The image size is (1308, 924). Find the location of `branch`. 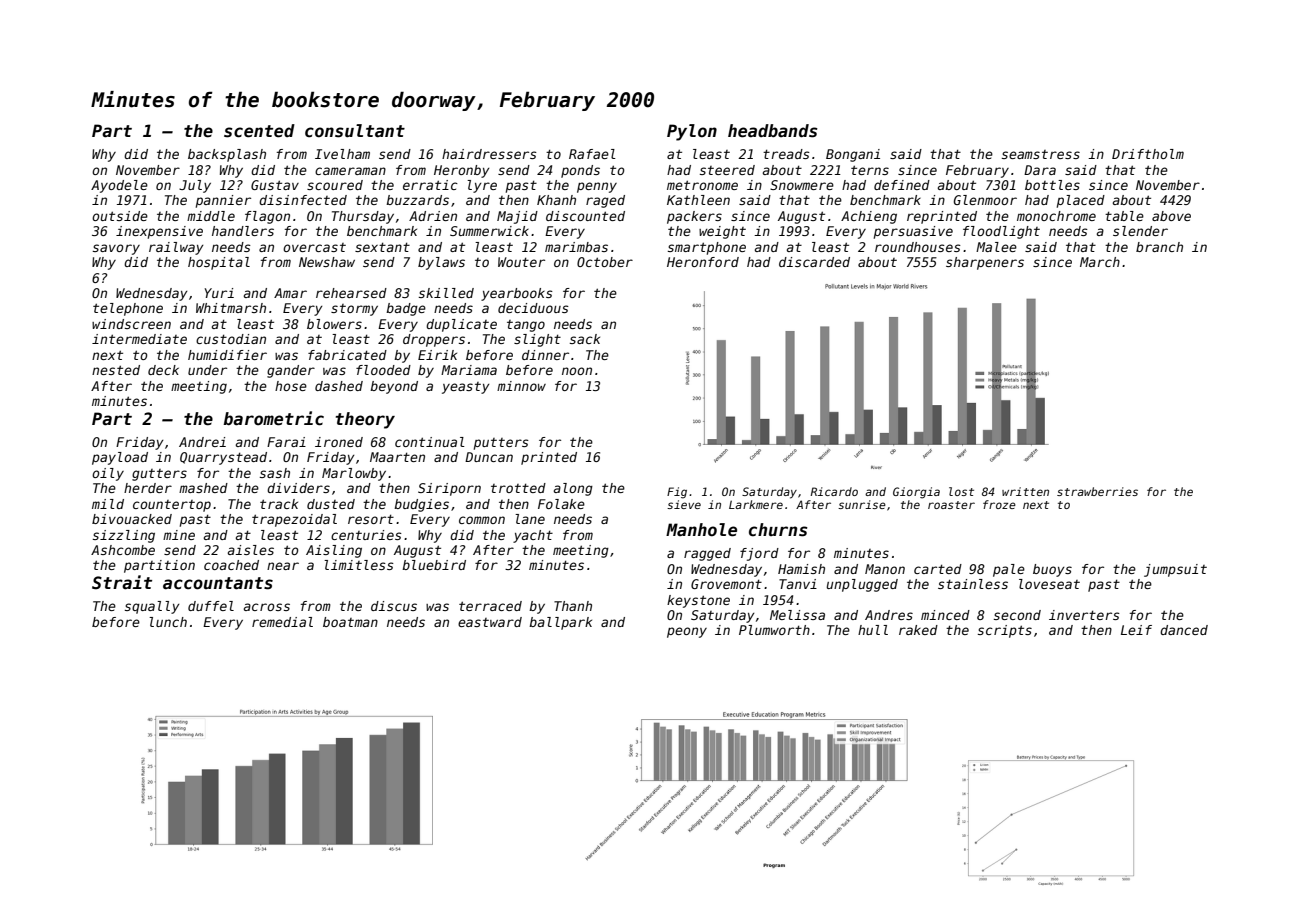

branch is located at coordinates (1159, 247).
